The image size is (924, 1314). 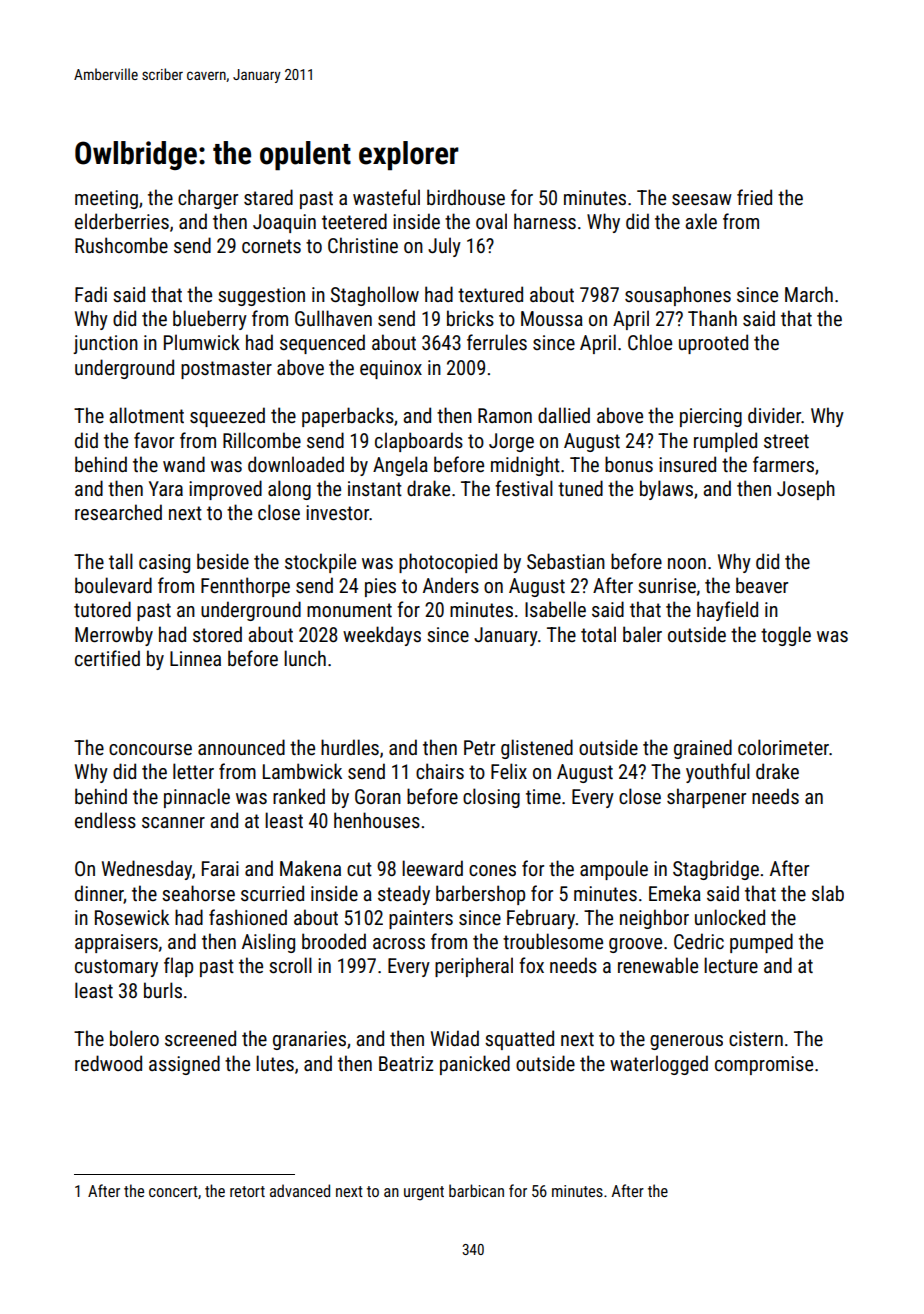 What do you see at coordinates (359, 869) in the screenshot?
I see `cut` at bounding box center [359, 869].
